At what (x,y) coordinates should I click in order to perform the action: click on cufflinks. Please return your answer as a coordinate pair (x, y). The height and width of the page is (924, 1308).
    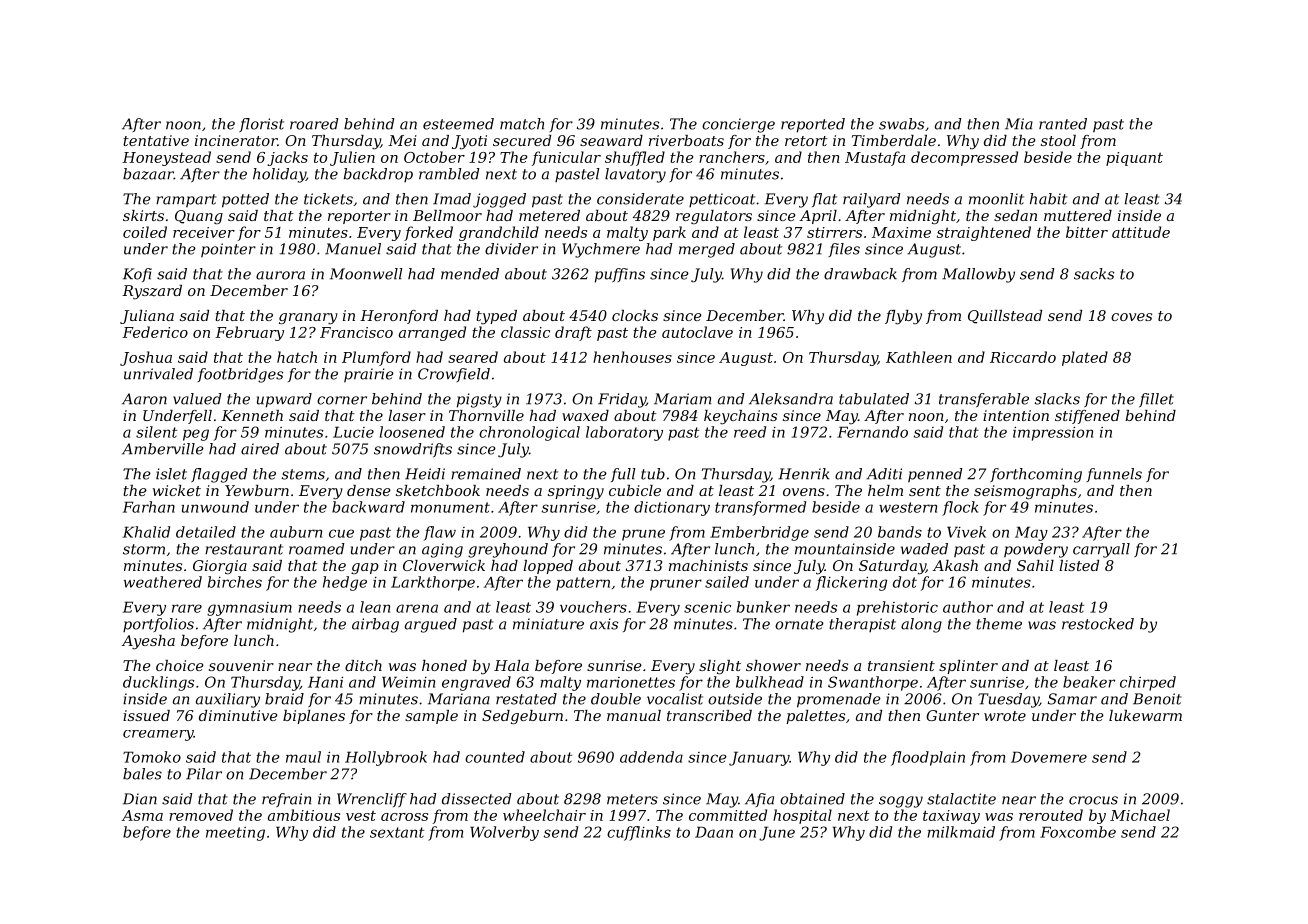
    Looking at the image, I should click on (639, 833).
